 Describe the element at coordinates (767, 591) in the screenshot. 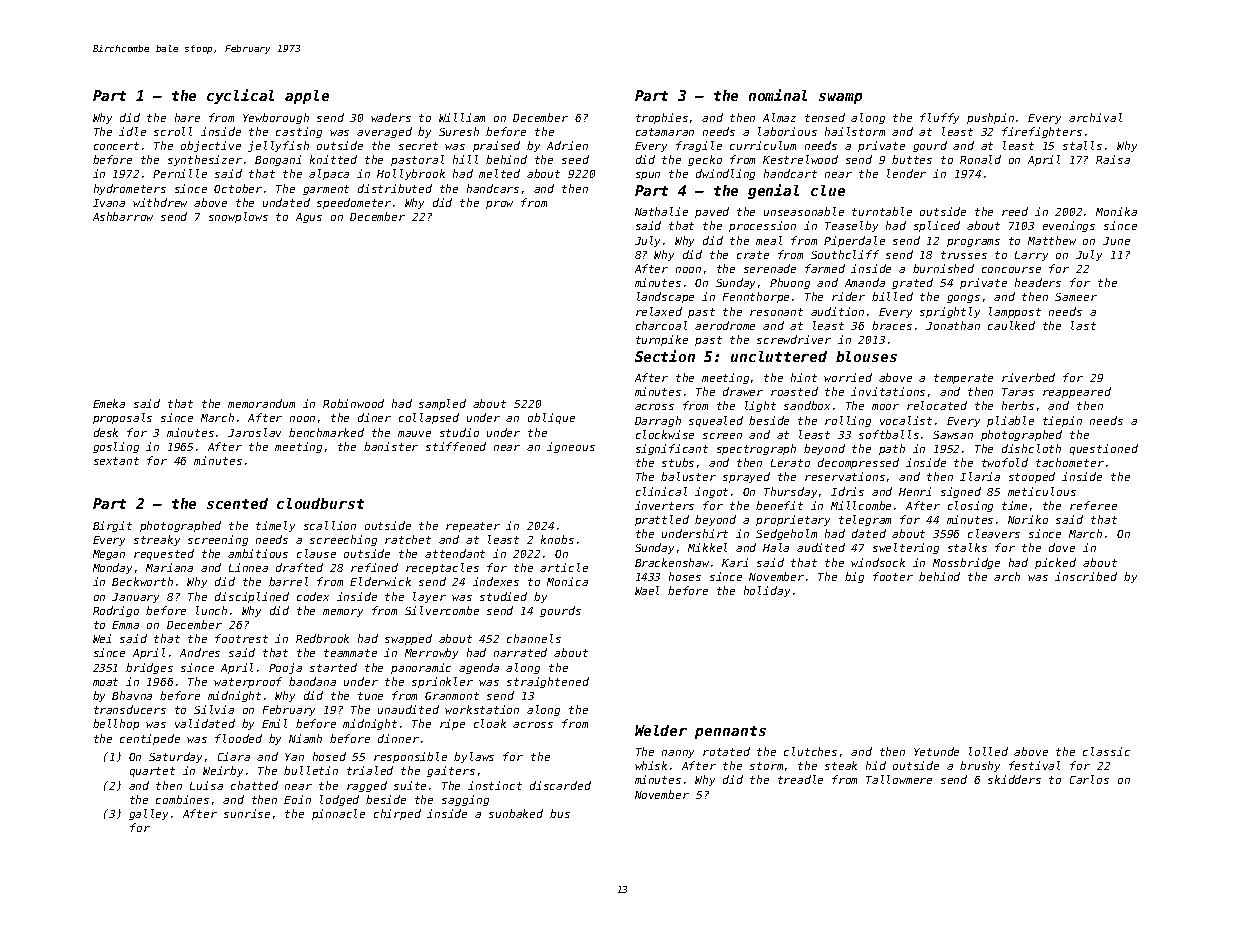

I see `holiday` at that location.
